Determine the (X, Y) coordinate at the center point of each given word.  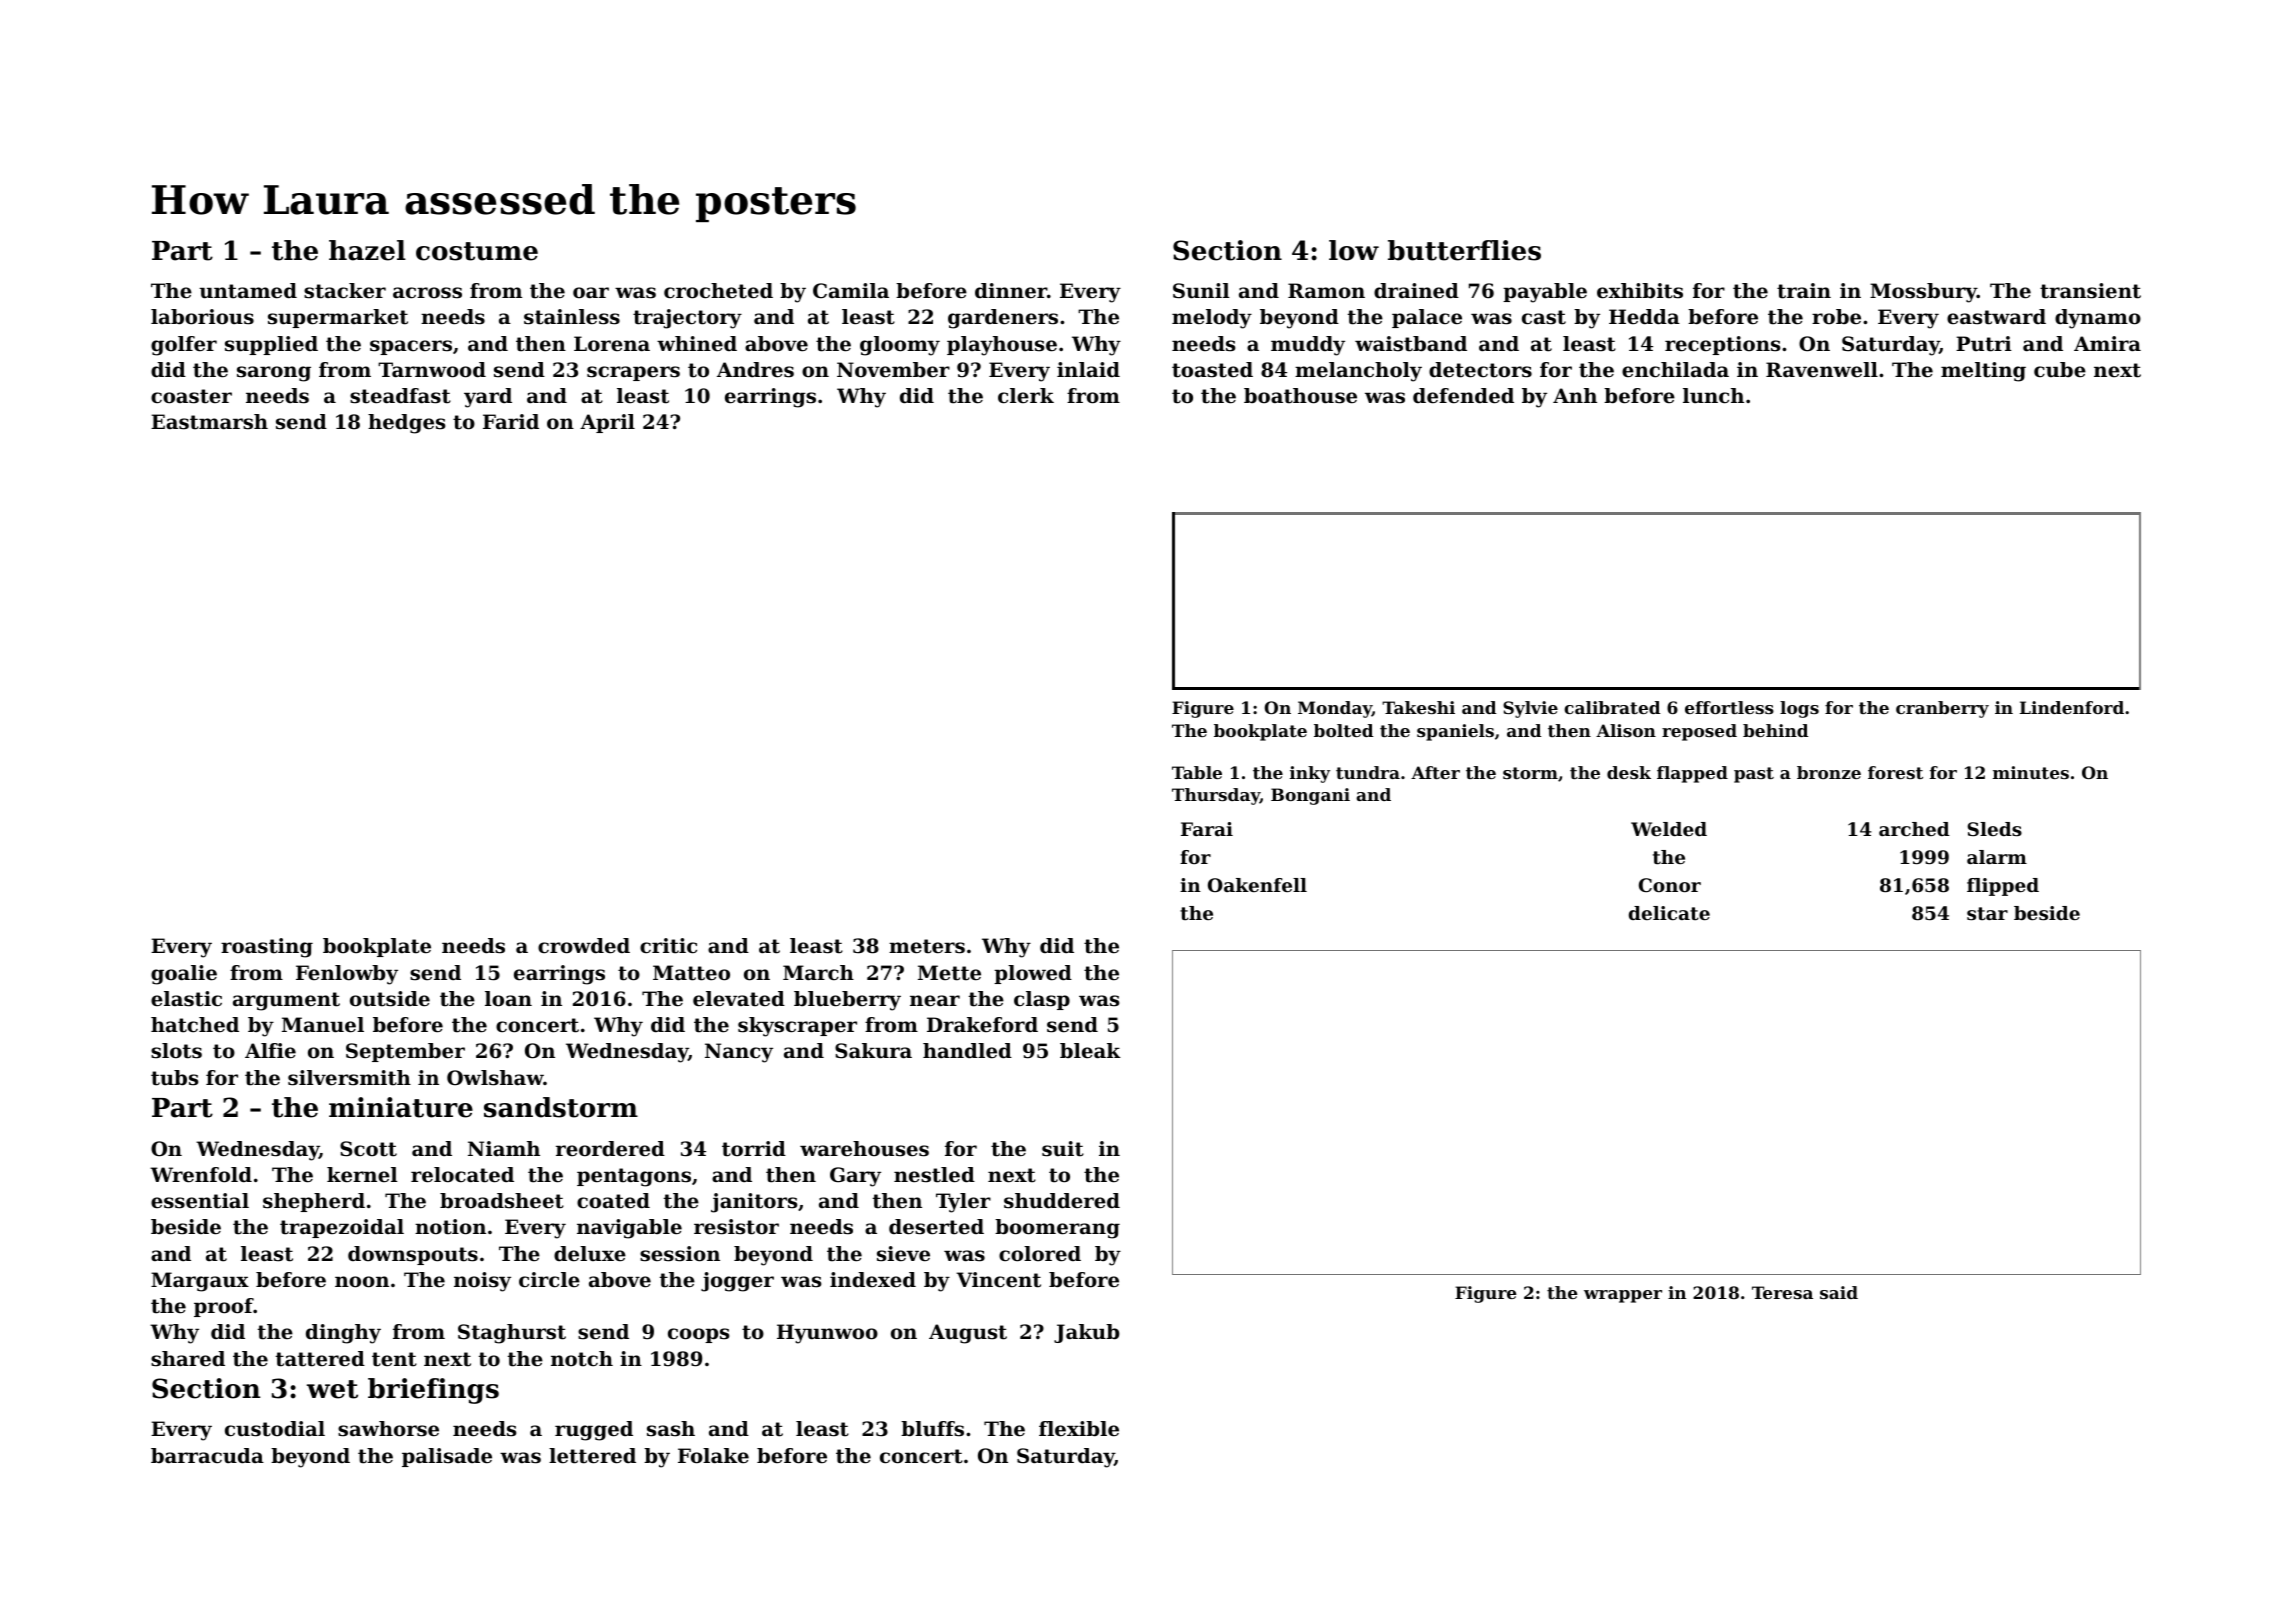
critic (668, 946)
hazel (367, 250)
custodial (275, 1429)
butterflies (1464, 250)
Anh (1575, 395)
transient (2090, 291)
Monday (1335, 709)
